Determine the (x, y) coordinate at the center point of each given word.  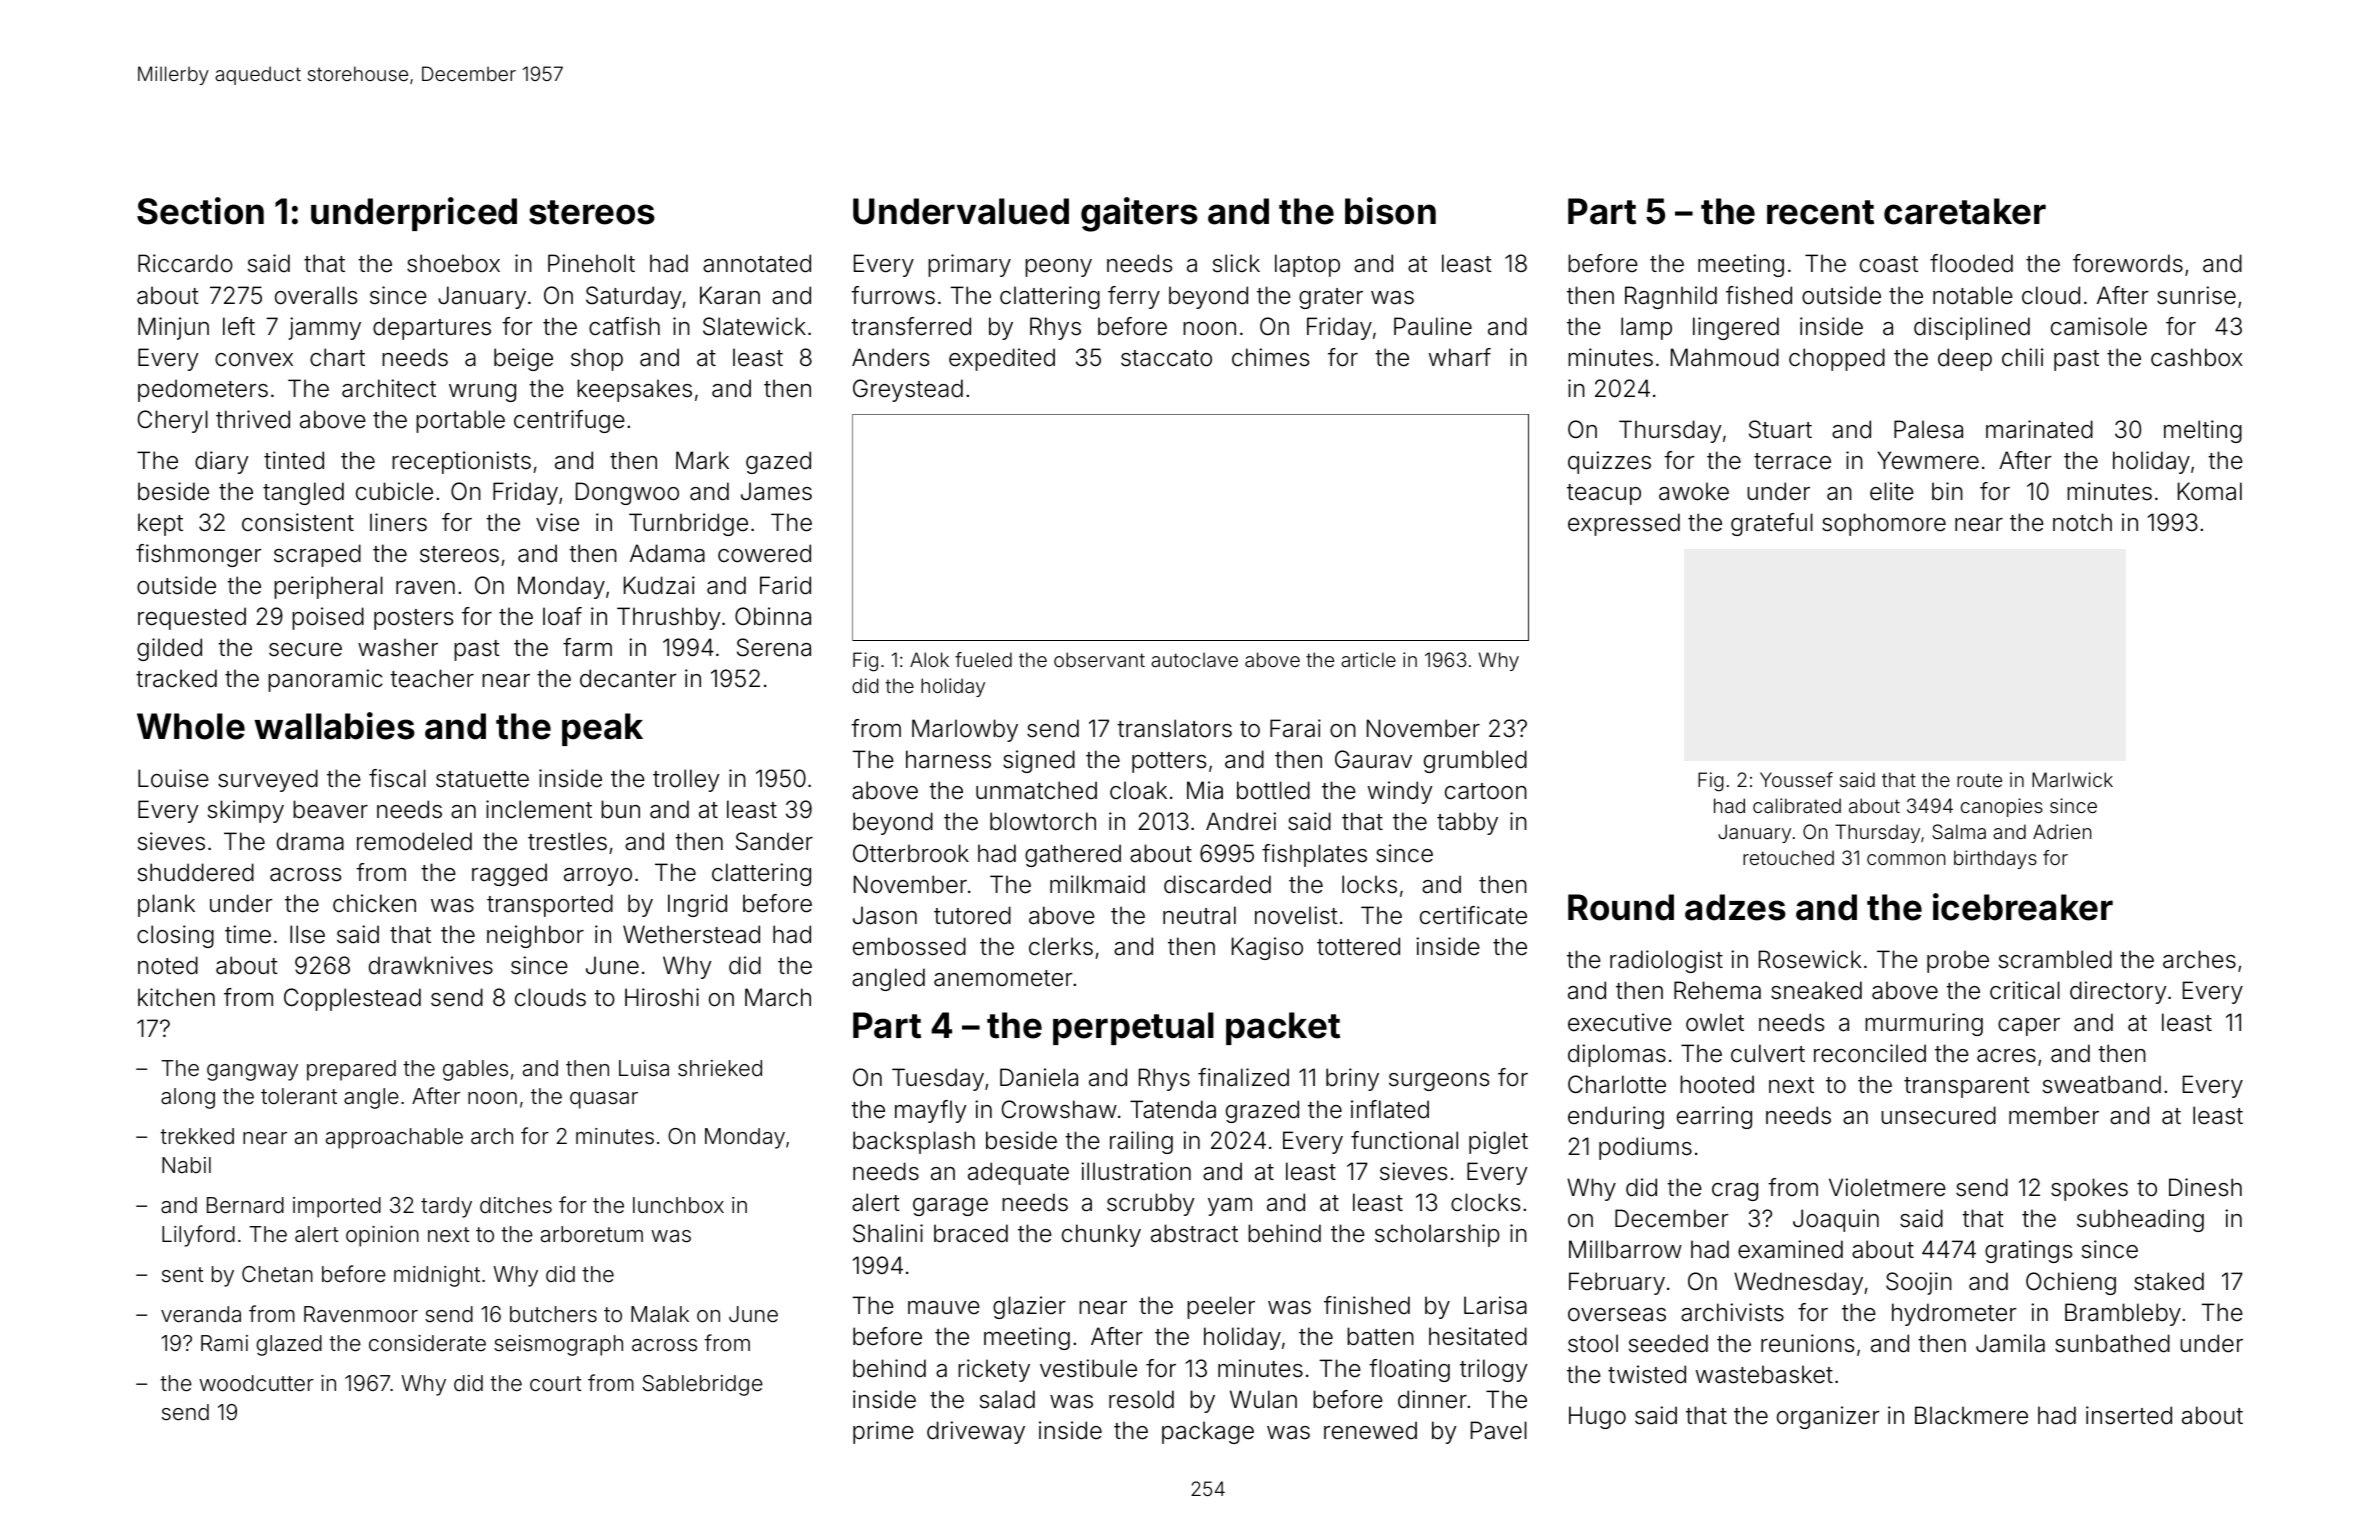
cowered (764, 553)
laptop (1307, 265)
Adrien (2062, 831)
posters (413, 619)
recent (1820, 212)
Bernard (245, 1205)
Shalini (888, 1233)
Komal (2210, 491)
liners (398, 522)
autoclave (1194, 659)
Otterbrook (911, 853)
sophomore (1884, 524)
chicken (374, 903)
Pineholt (591, 263)
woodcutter (256, 1383)
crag (1735, 1192)
